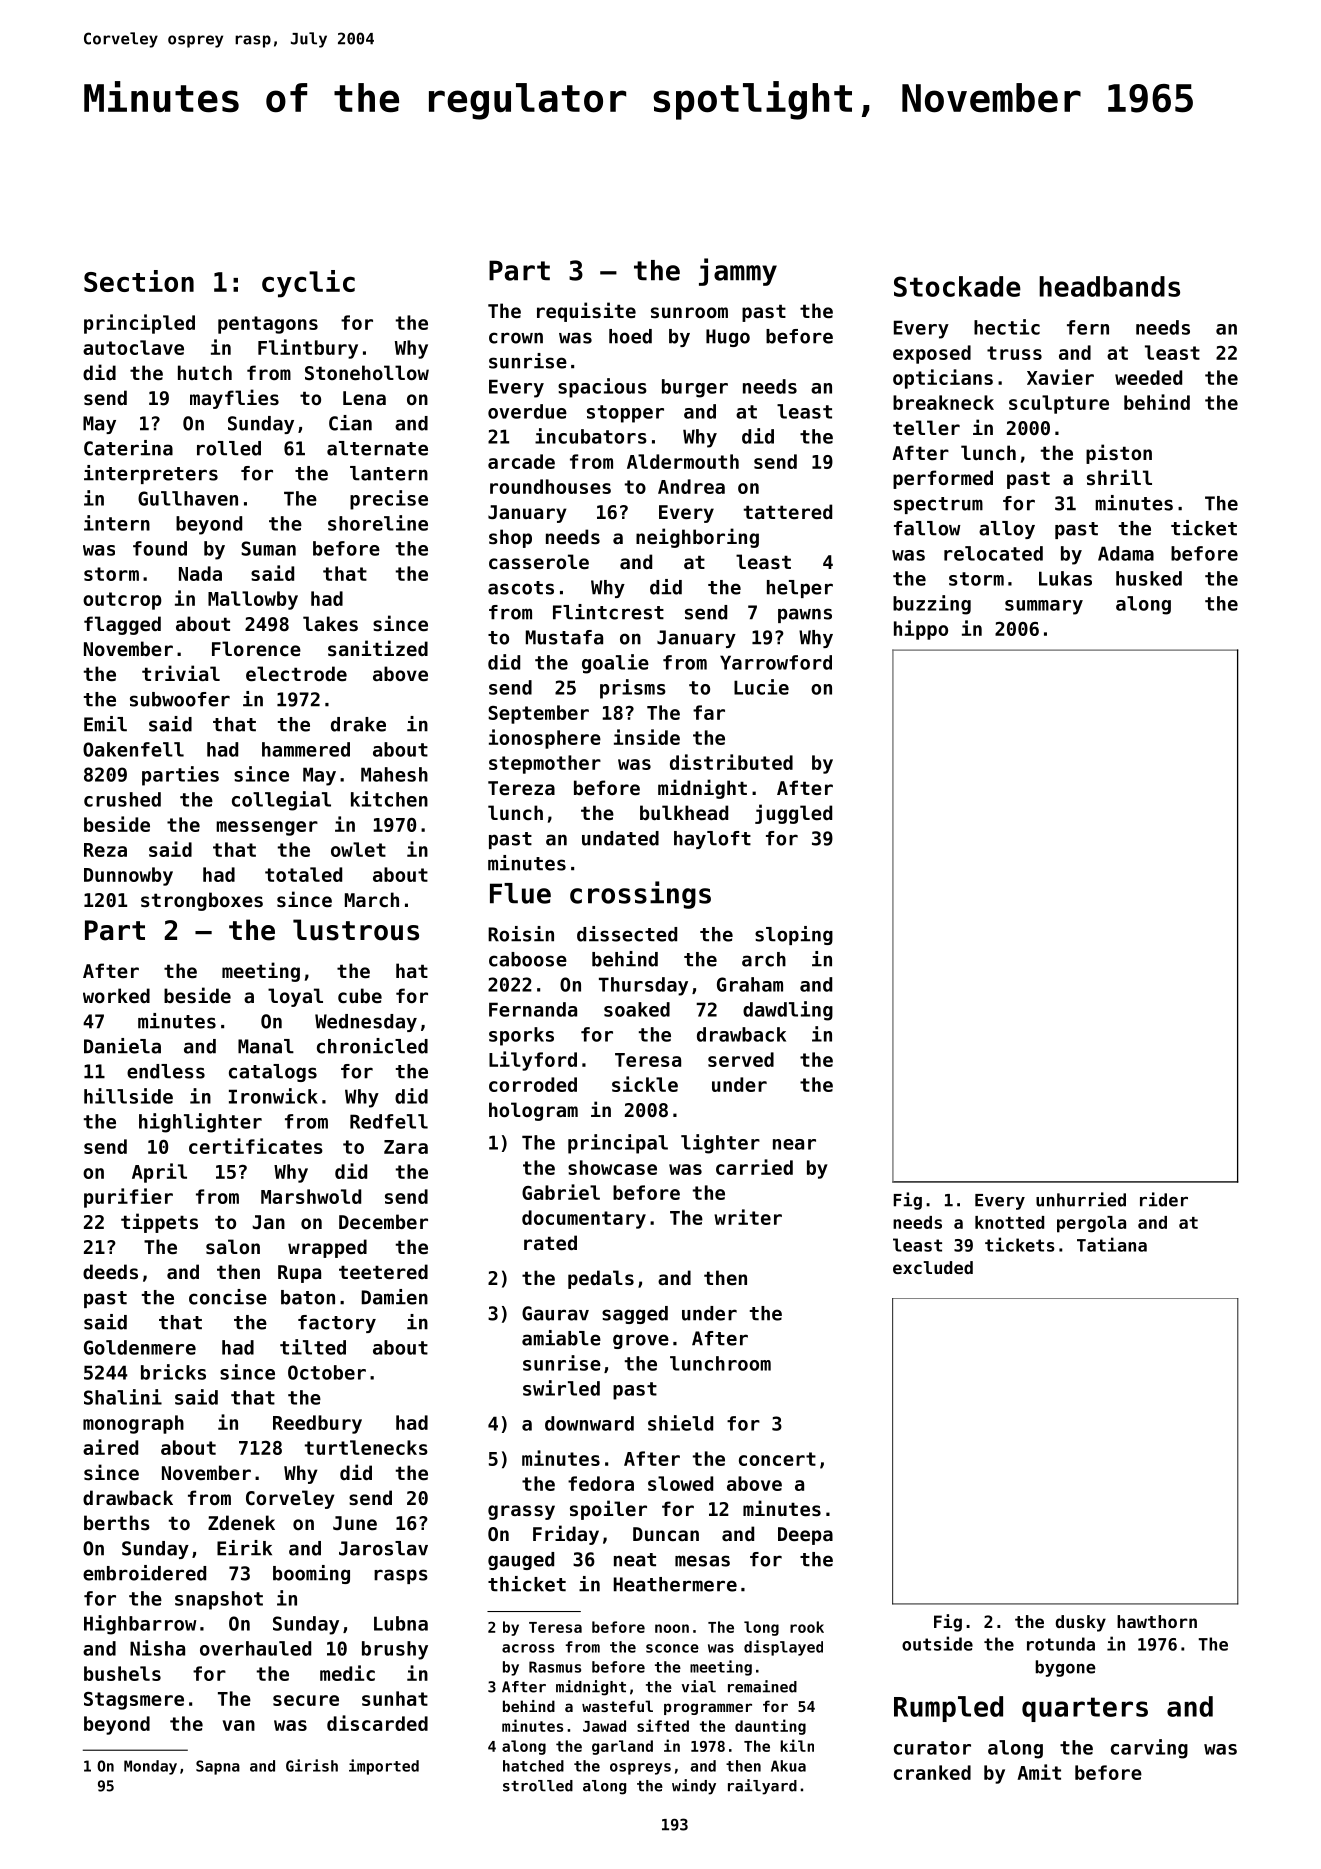 The width and height of the screenshot is (1321, 1869). I want to click on sloping, so click(794, 935).
